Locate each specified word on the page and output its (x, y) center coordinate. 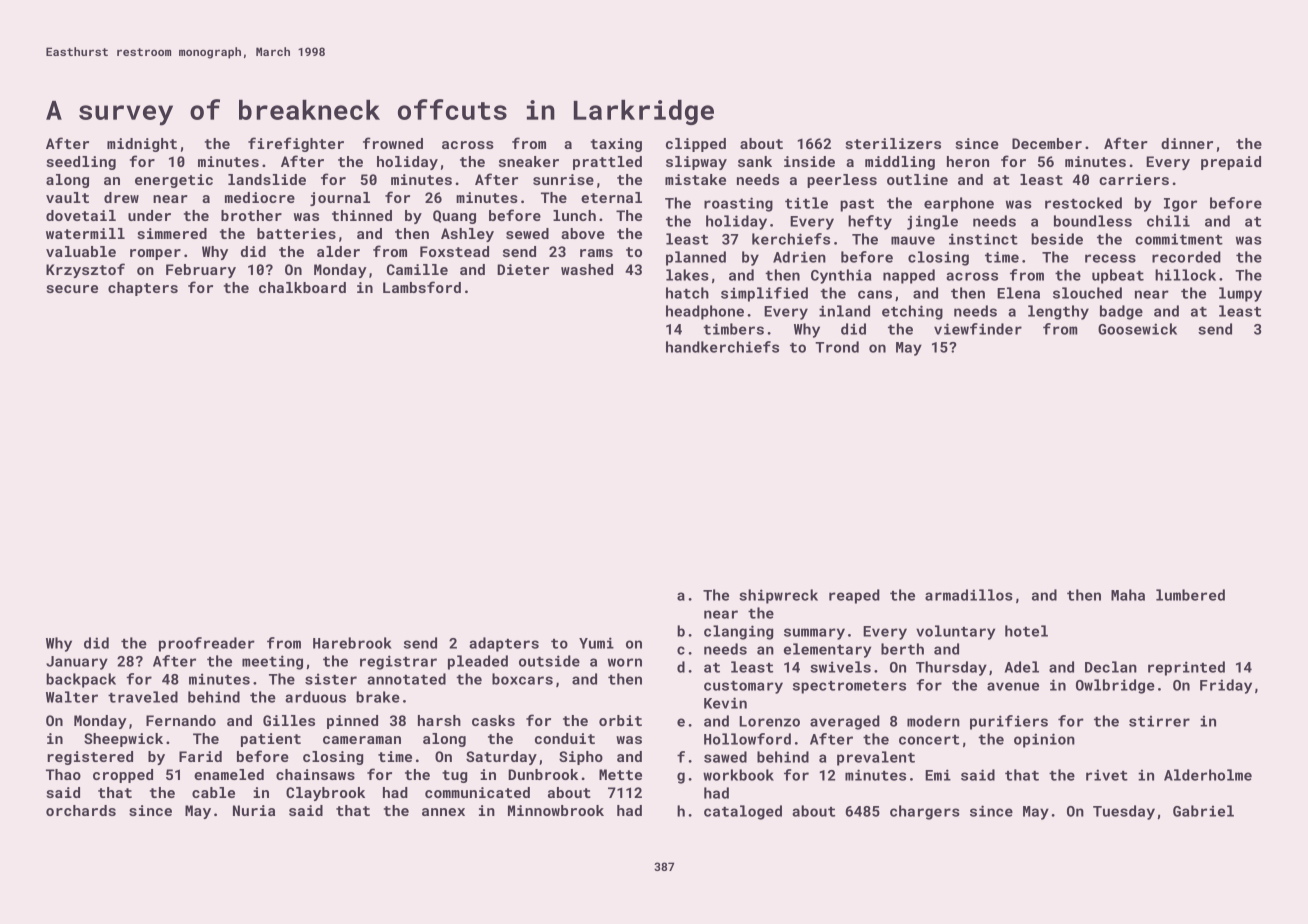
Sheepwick (123, 740)
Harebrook (352, 643)
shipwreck (778, 596)
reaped (854, 596)
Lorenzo (769, 721)
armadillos (969, 595)
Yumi (596, 643)
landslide (267, 179)
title (806, 203)
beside (1057, 239)
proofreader (207, 644)
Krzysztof (85, 270)
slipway (696, 163)
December (1047, 143)
